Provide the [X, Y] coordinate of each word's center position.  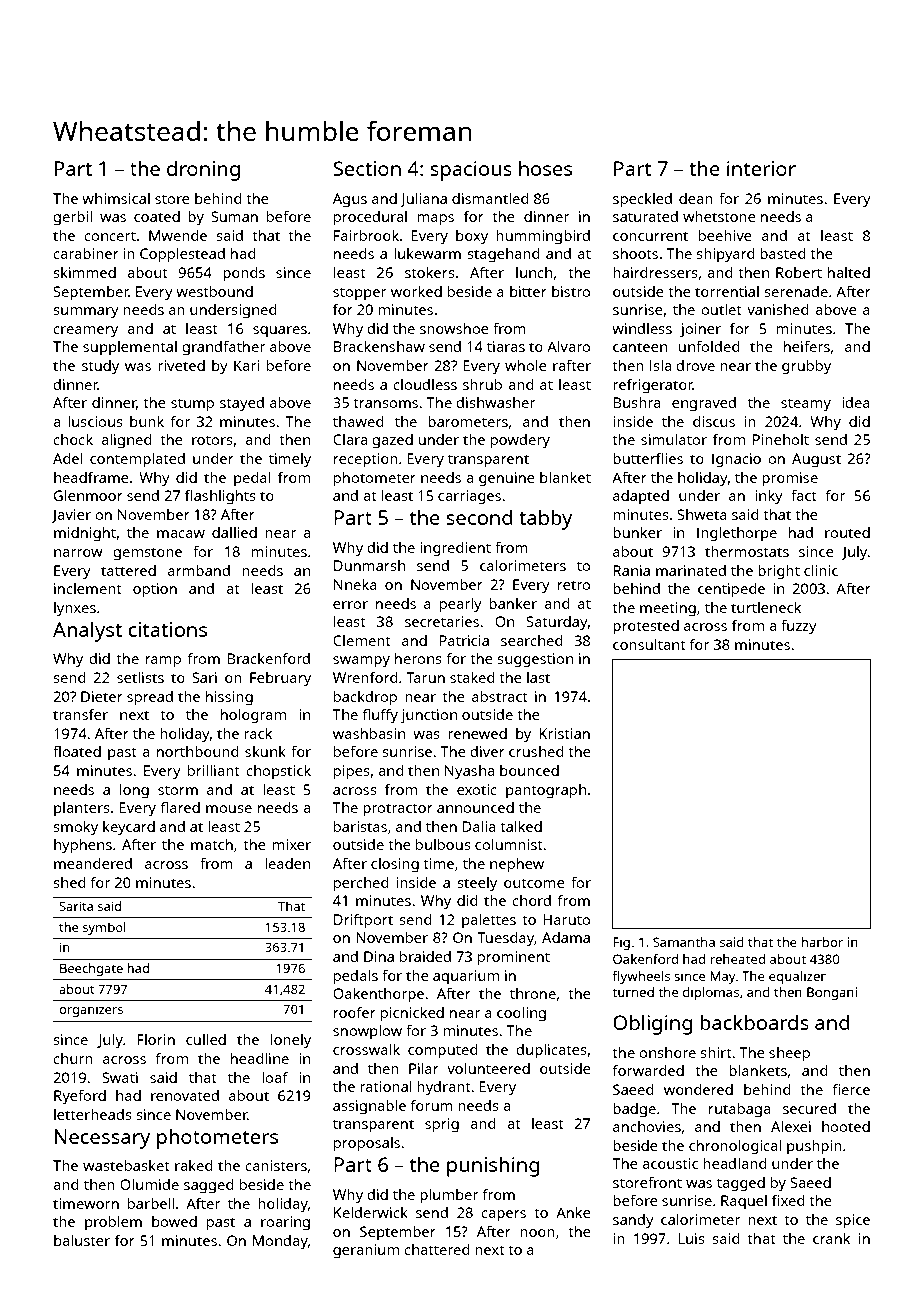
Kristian [564, 733]
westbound [214, 291]
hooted [846, 1126]
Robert [799, 272]
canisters [276, 1165]
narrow [78, 553]
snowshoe [454, 328]
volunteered [488, 1068]
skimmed [84, 272]
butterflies [648, 458]
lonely [291, 1041]
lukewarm [427, 253]
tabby [545, 520]
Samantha [684, 942]
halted [849, 272]
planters [82, 809]
